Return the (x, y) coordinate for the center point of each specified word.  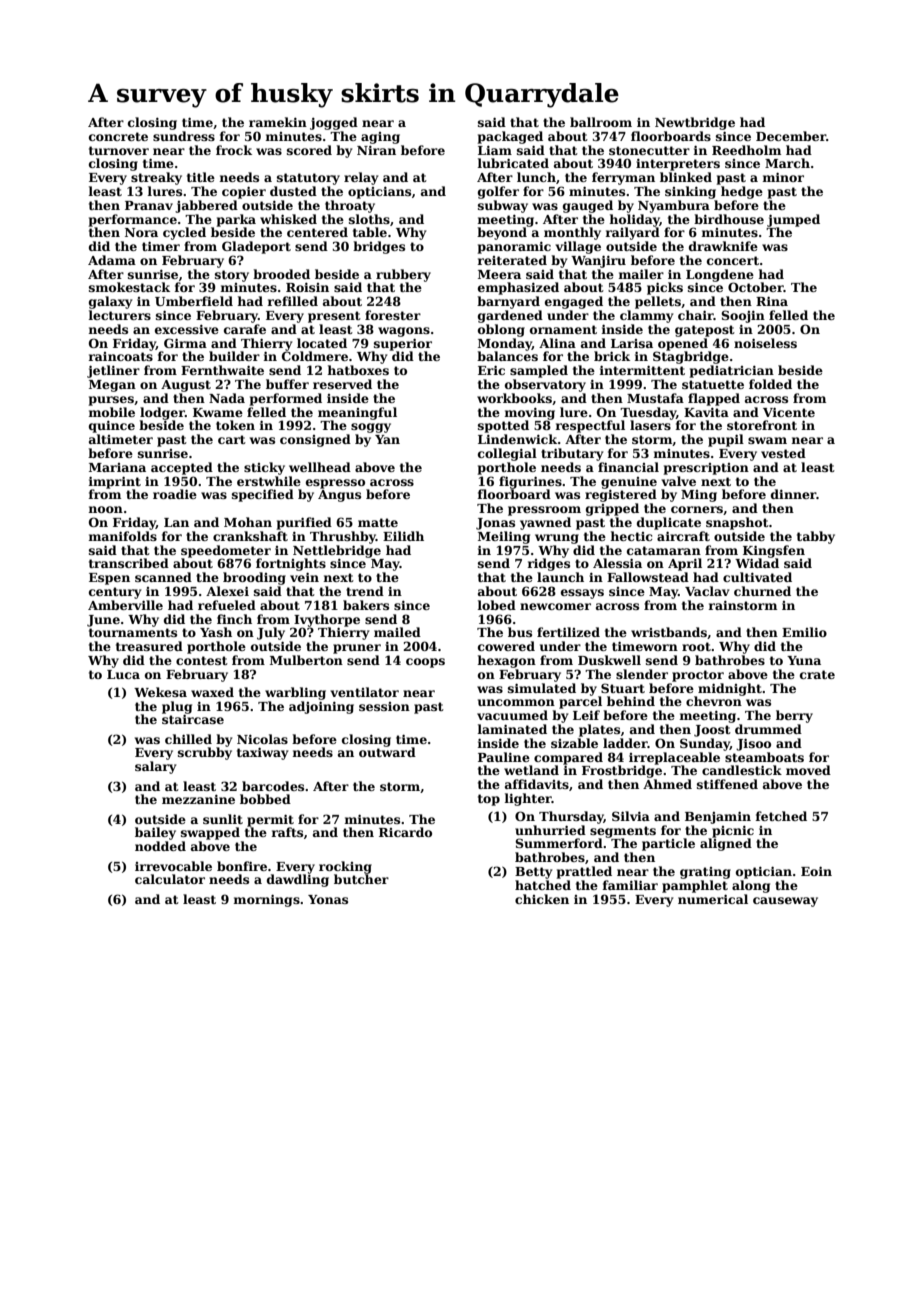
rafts (287, 832)
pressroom (544, 511)
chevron (714, 701)
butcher (361, 879)
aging (380, 138)
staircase (193, 719)
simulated (542, 688)
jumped (793, 220)
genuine (629, 483)
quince (112, 426)
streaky (156, 178)
